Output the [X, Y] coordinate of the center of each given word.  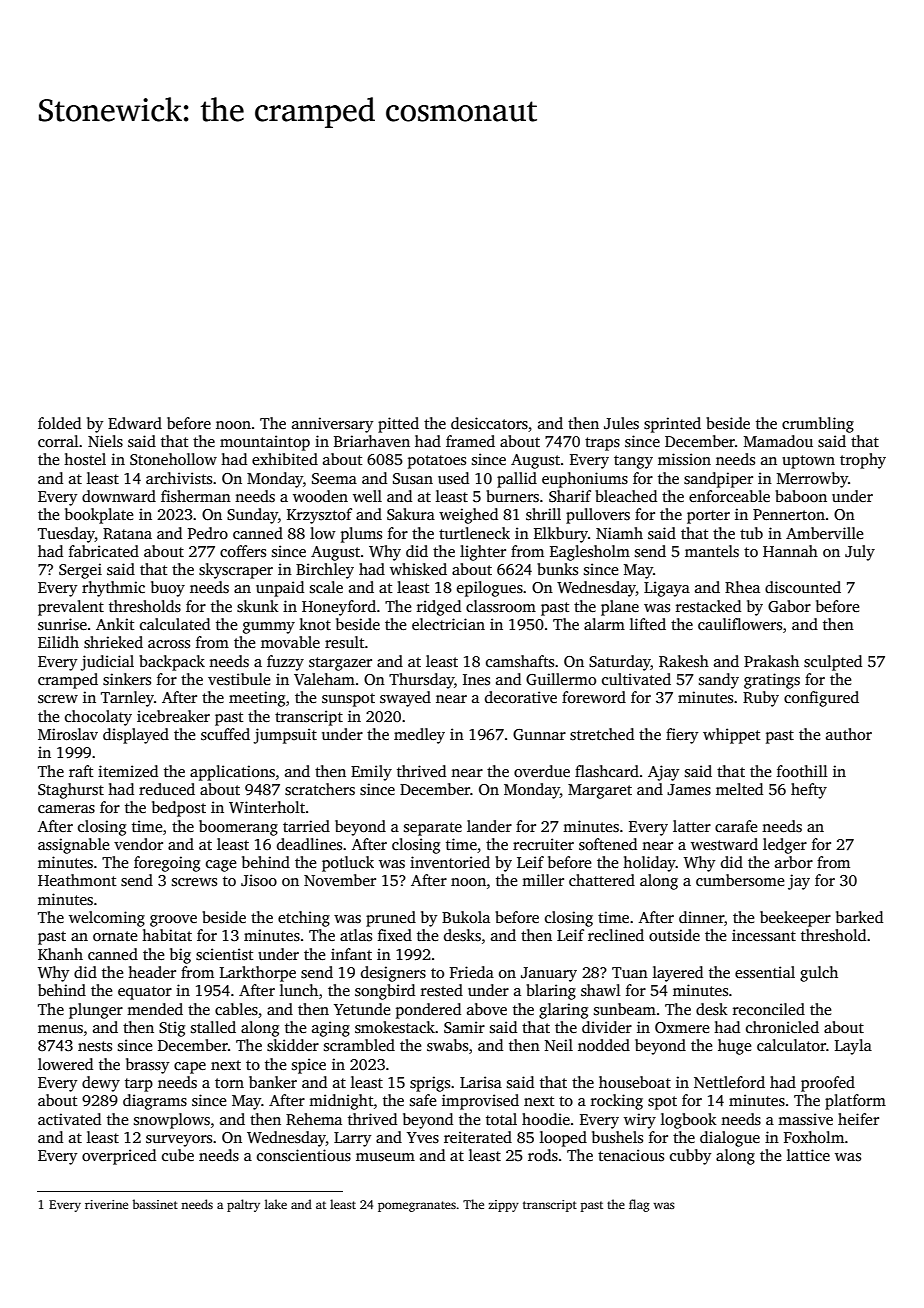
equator [145, 993]
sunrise [62, 624]
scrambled [359, 1045]
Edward [135, 423]
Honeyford [339, 608]
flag [639, 1205]
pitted [398, 425]
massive [805, 1119]
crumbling [818, 425]
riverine [106, 1204]
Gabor [789, 606]
